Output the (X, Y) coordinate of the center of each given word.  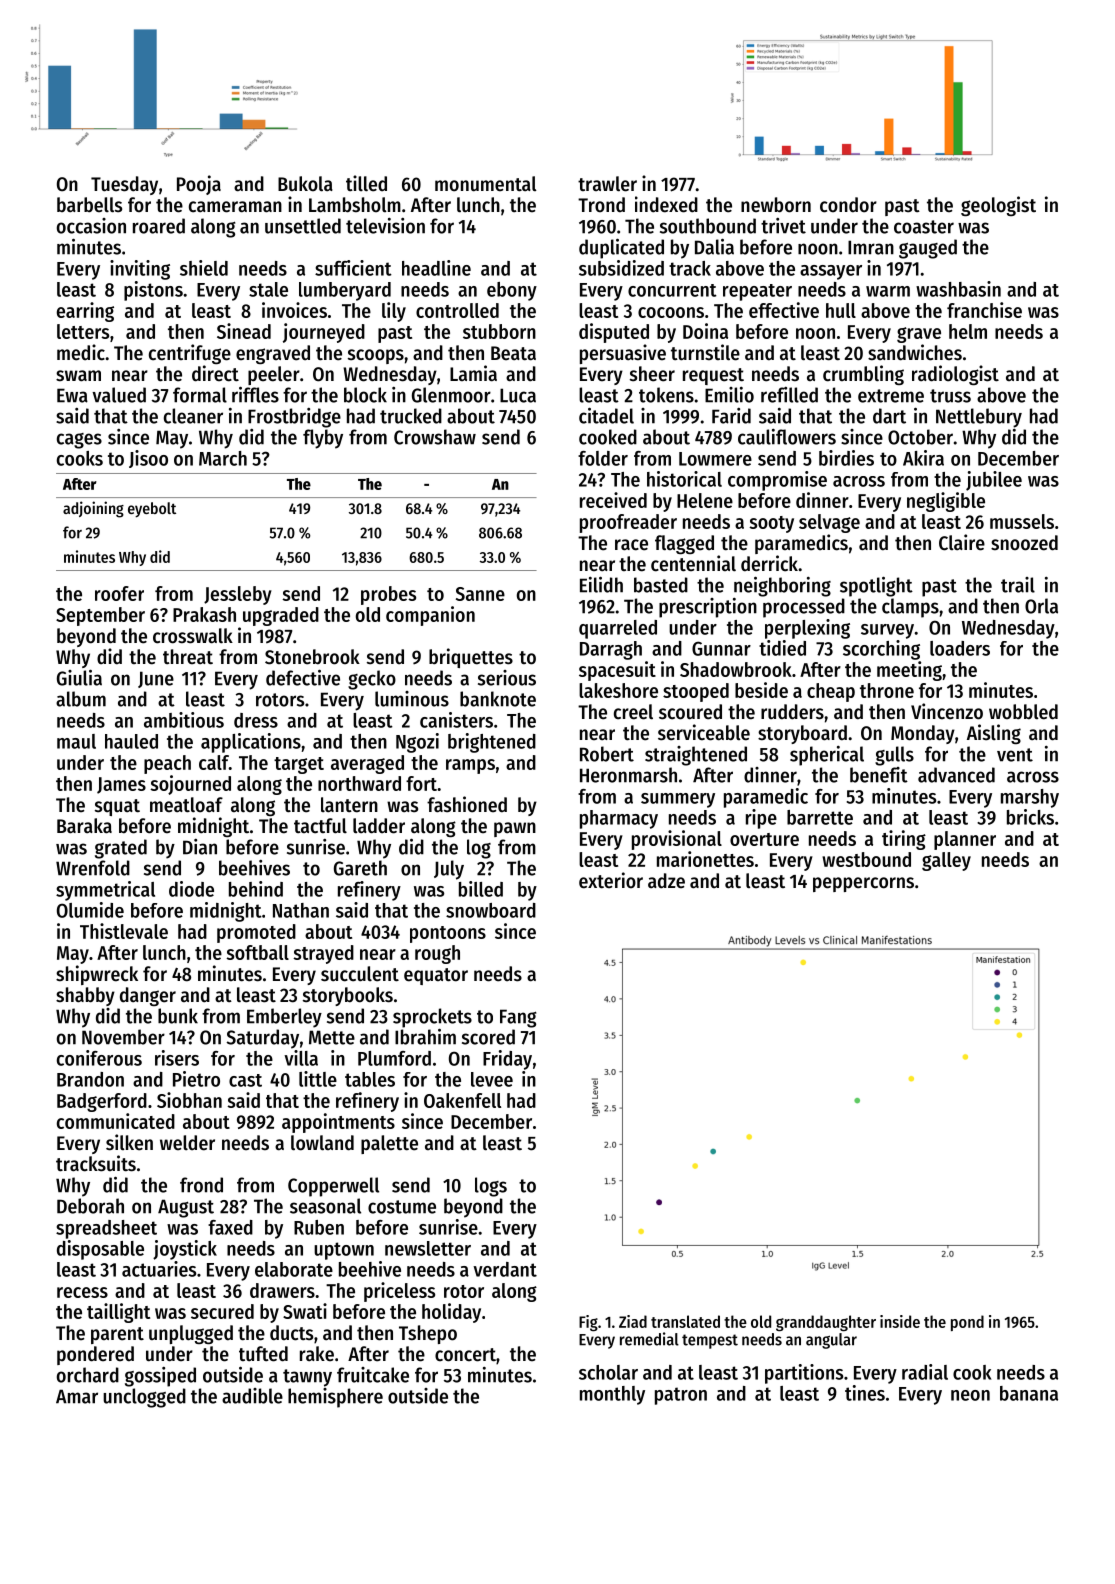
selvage (829, 523)
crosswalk (193, 636)
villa (301, 1058)
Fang (518, 1018)
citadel (606, 415)
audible (252, 1396)
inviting (140, 270)
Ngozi (417, 743)
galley (946, 861)
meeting (909, 671)
